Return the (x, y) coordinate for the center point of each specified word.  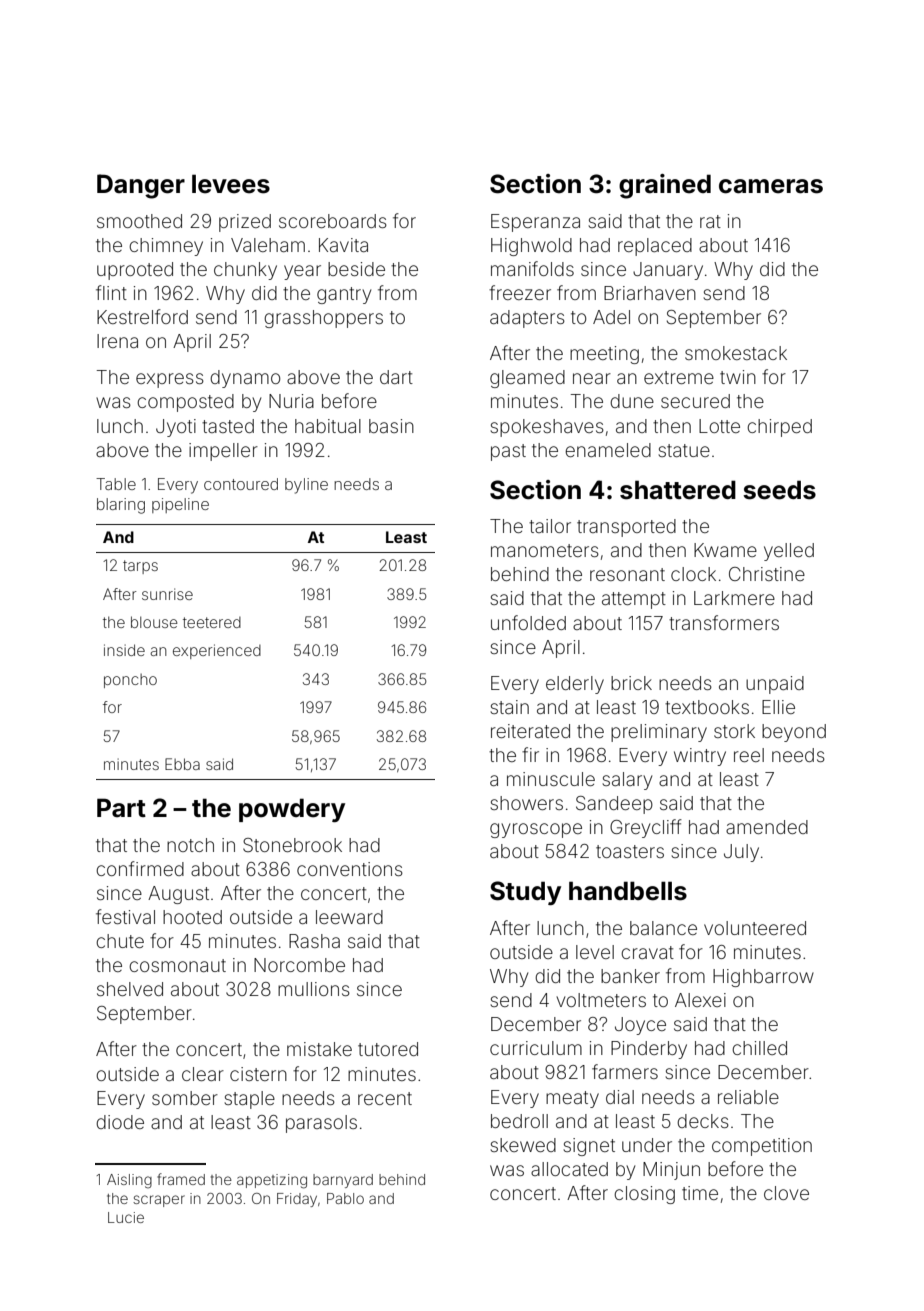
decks (703, 1121)
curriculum (536, 1048)
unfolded (528, 622)
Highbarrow (763, 978)
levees (231, 184)
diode (120, 1122)
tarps (140, 567)
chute (120, 941)
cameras (771, 186)
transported (626, 528)
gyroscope (536, 830)
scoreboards (333, 221)
